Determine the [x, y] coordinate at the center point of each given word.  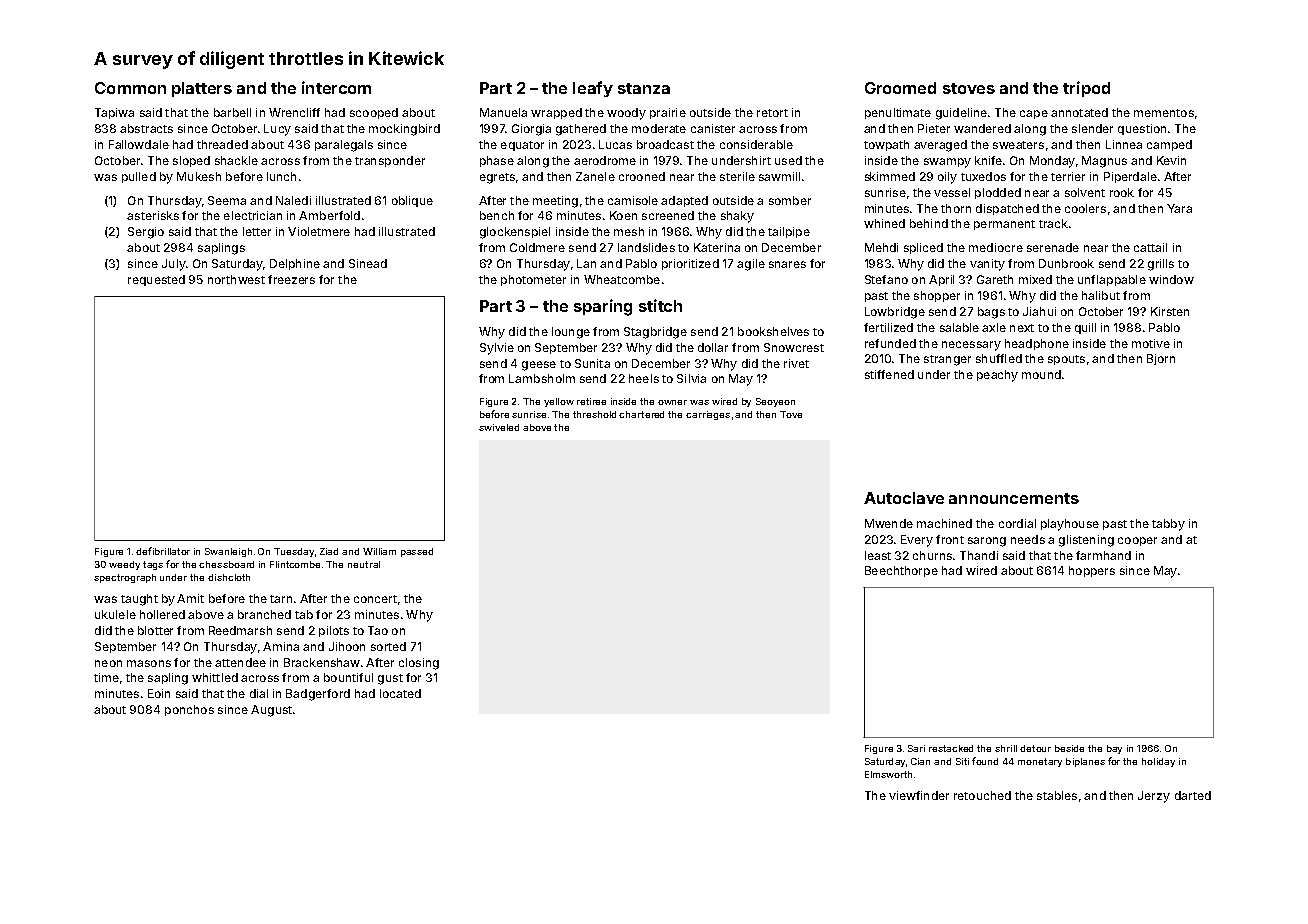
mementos [1164, 113]
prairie [668, 113]
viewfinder [919, 795]
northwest [236, 279]
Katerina [717, 247]
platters [202, 89]
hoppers [1092, 571]
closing [419, 664]
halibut [1101, 295]
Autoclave [904, 498]
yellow [559, 402]
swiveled [499, 427]
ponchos [189, 710]
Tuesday [294, 552]
